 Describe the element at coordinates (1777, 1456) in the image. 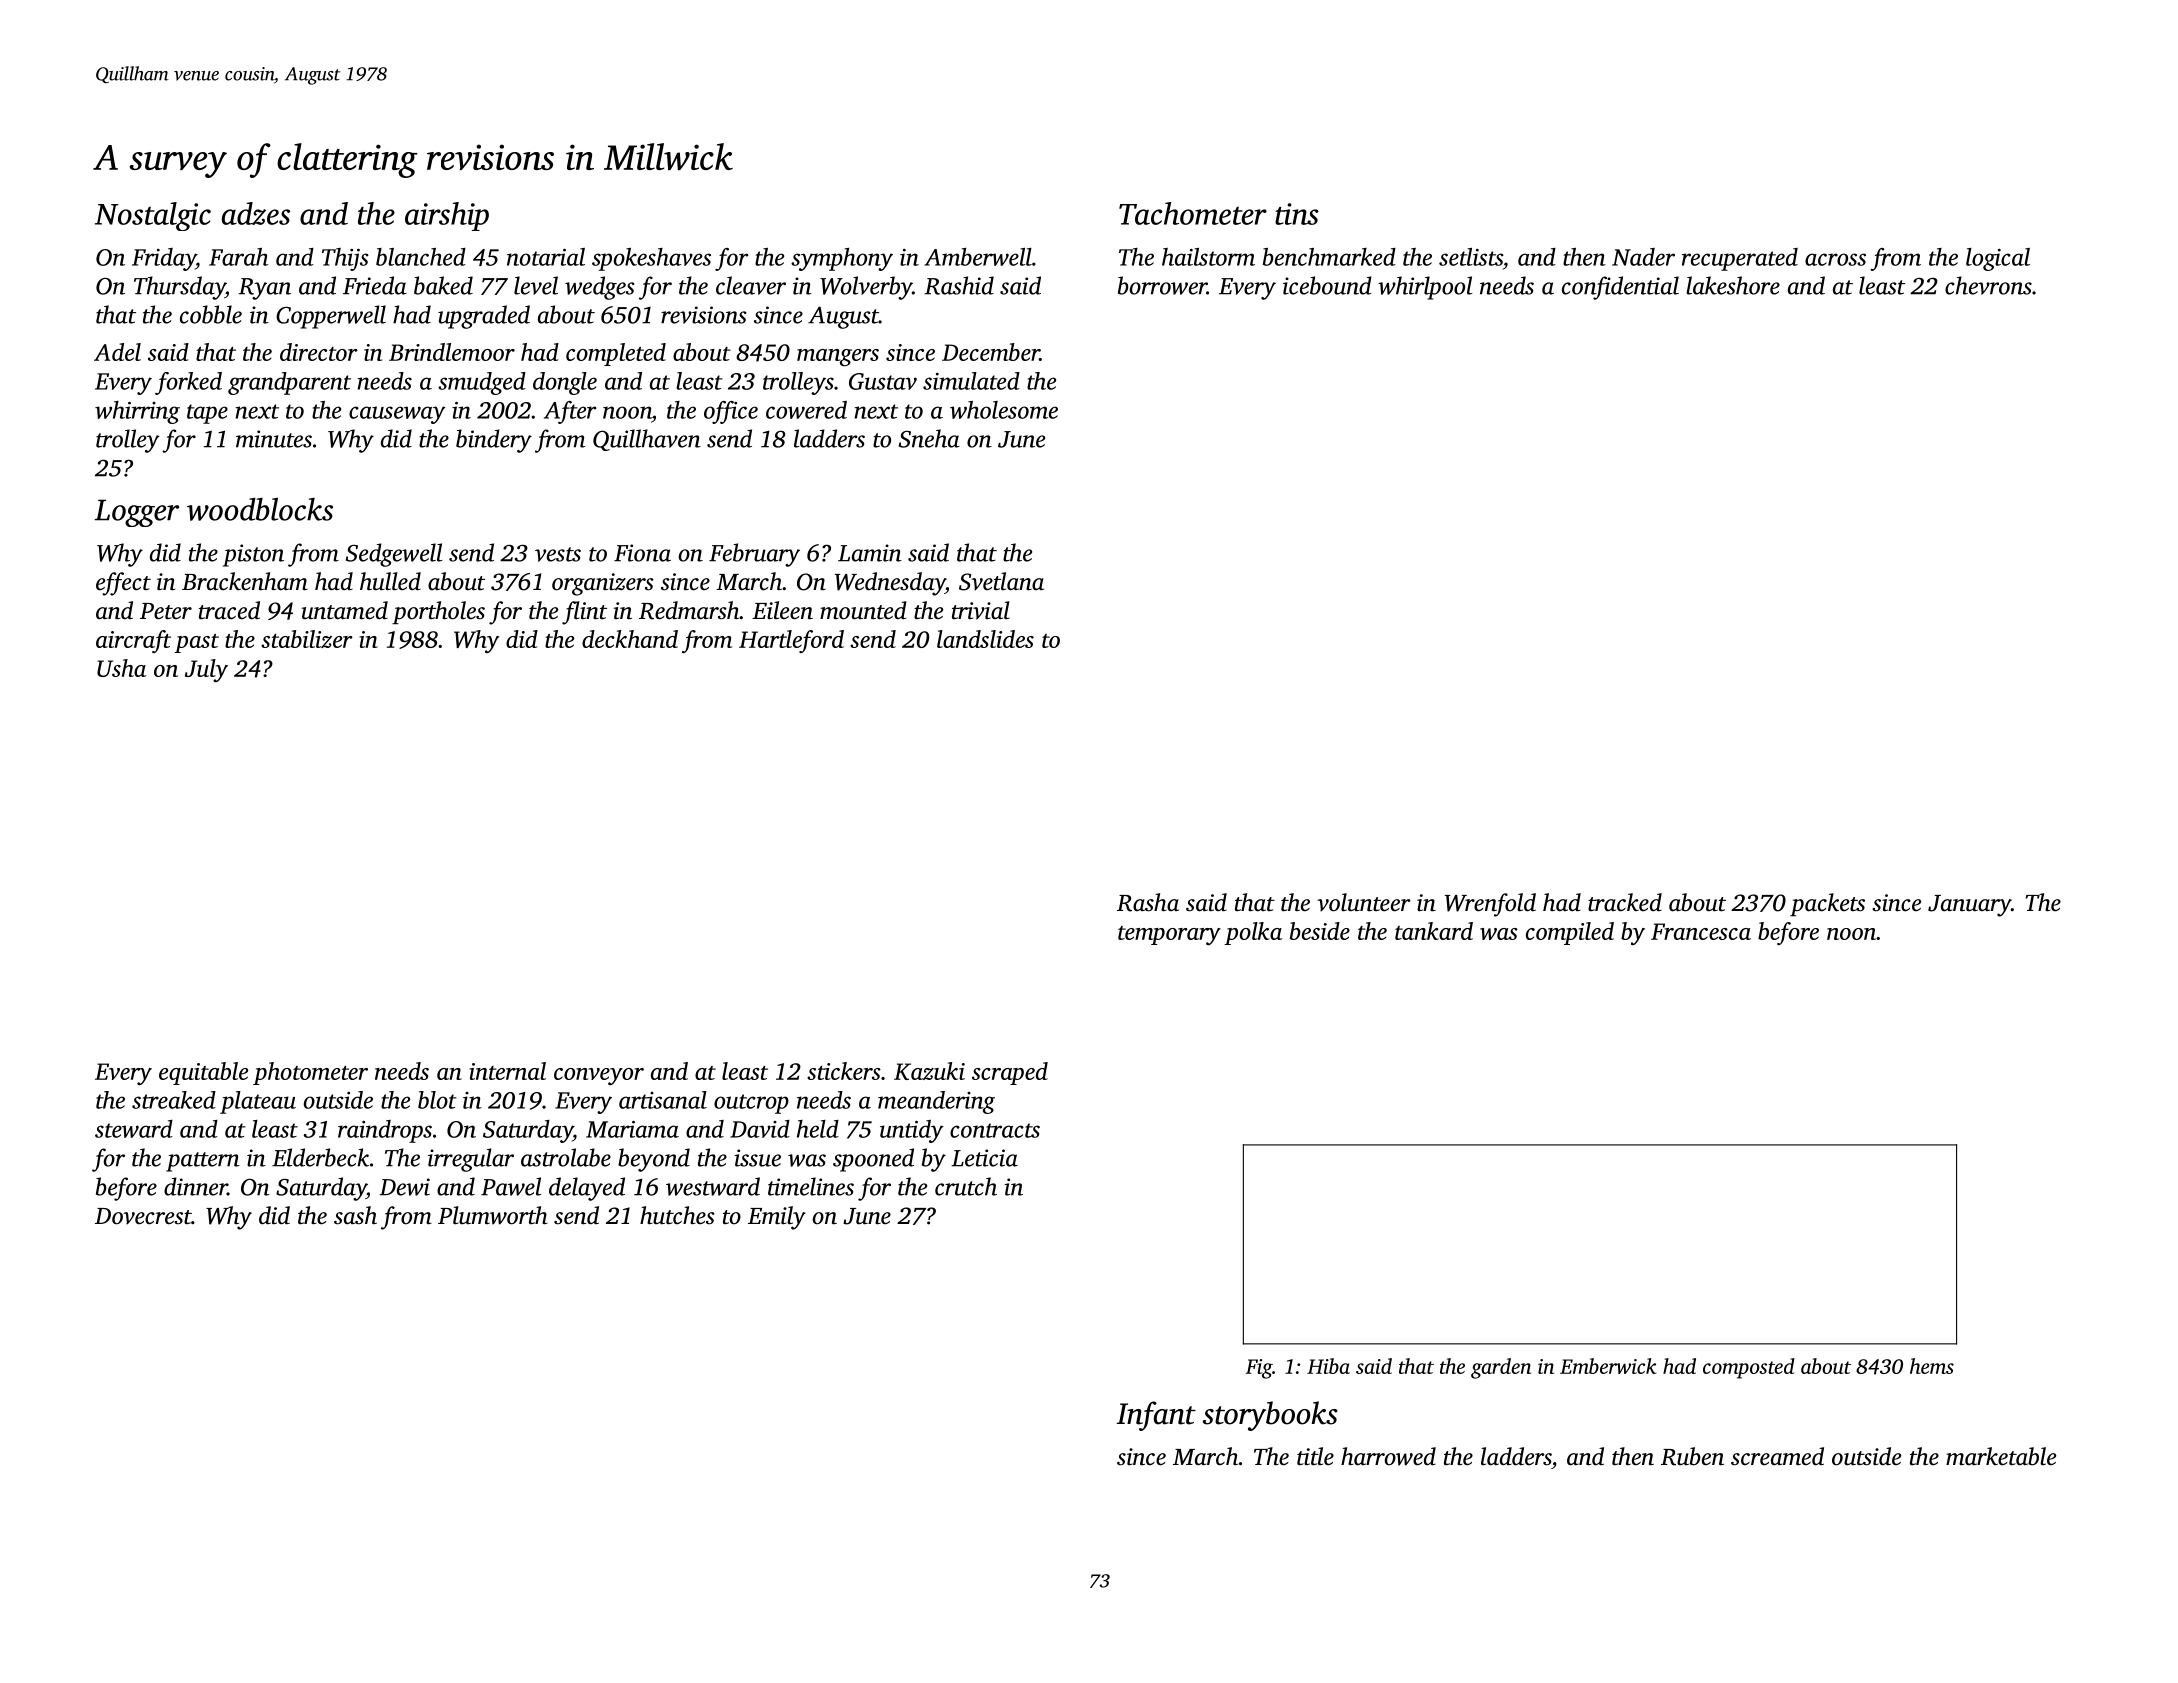

I see `screamed` at that location.
